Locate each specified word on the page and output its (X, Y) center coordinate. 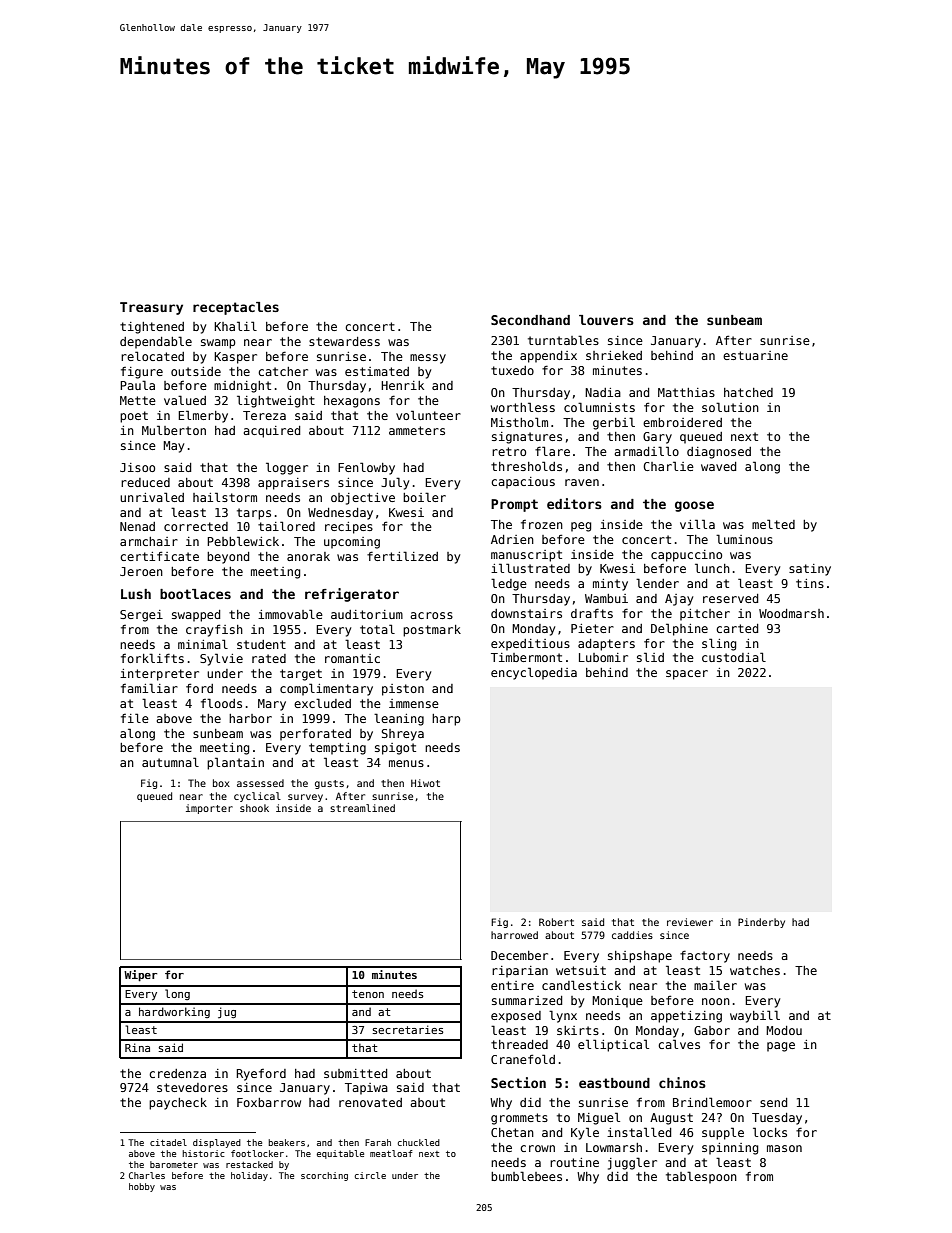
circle (370, 1175)
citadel (168, 1142)
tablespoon (701, 1177)
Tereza (264, 415)
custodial (734, 657)
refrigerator (352, 595)
